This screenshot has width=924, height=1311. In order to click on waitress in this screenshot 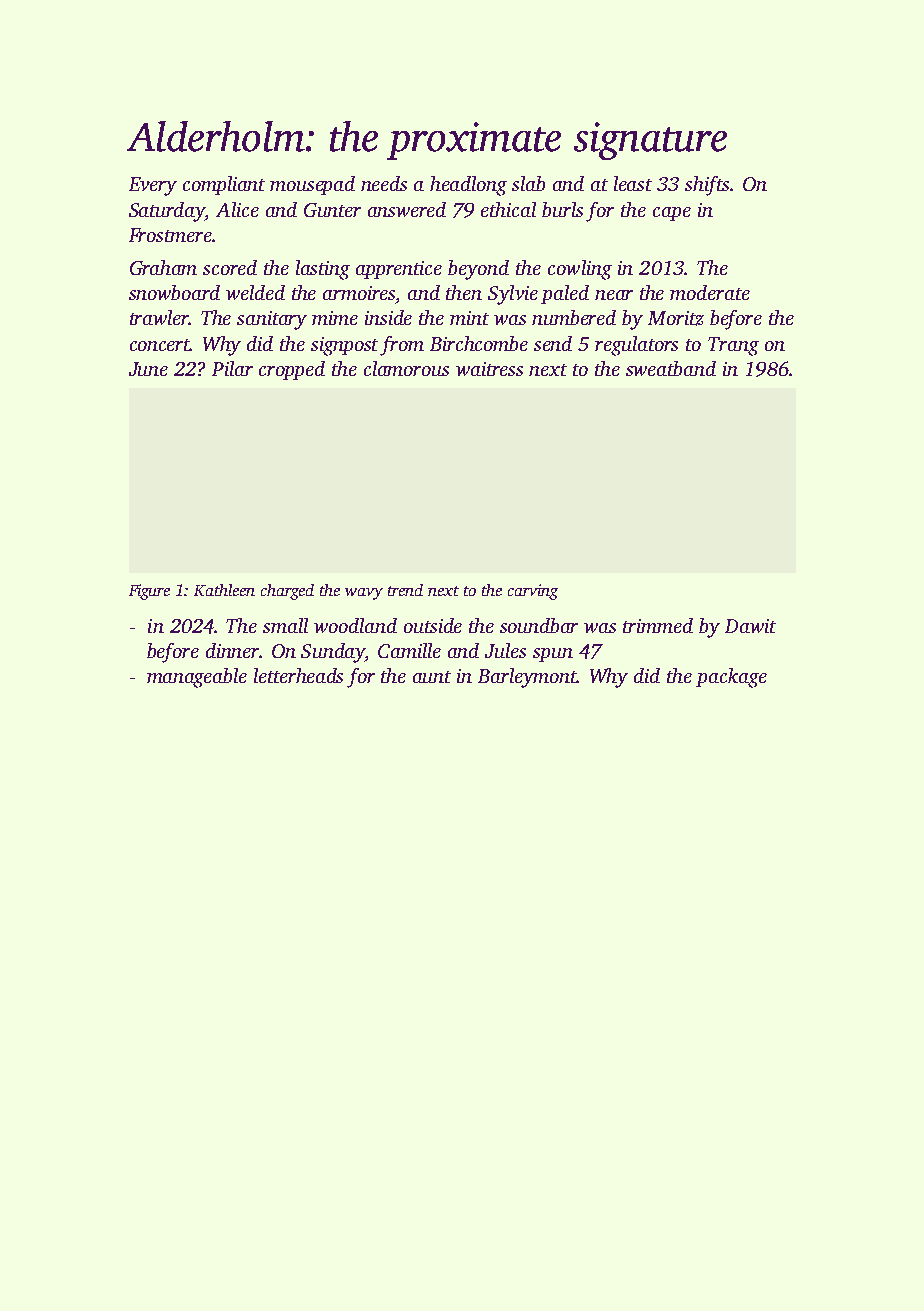, I will do `click(489, 369)`.
